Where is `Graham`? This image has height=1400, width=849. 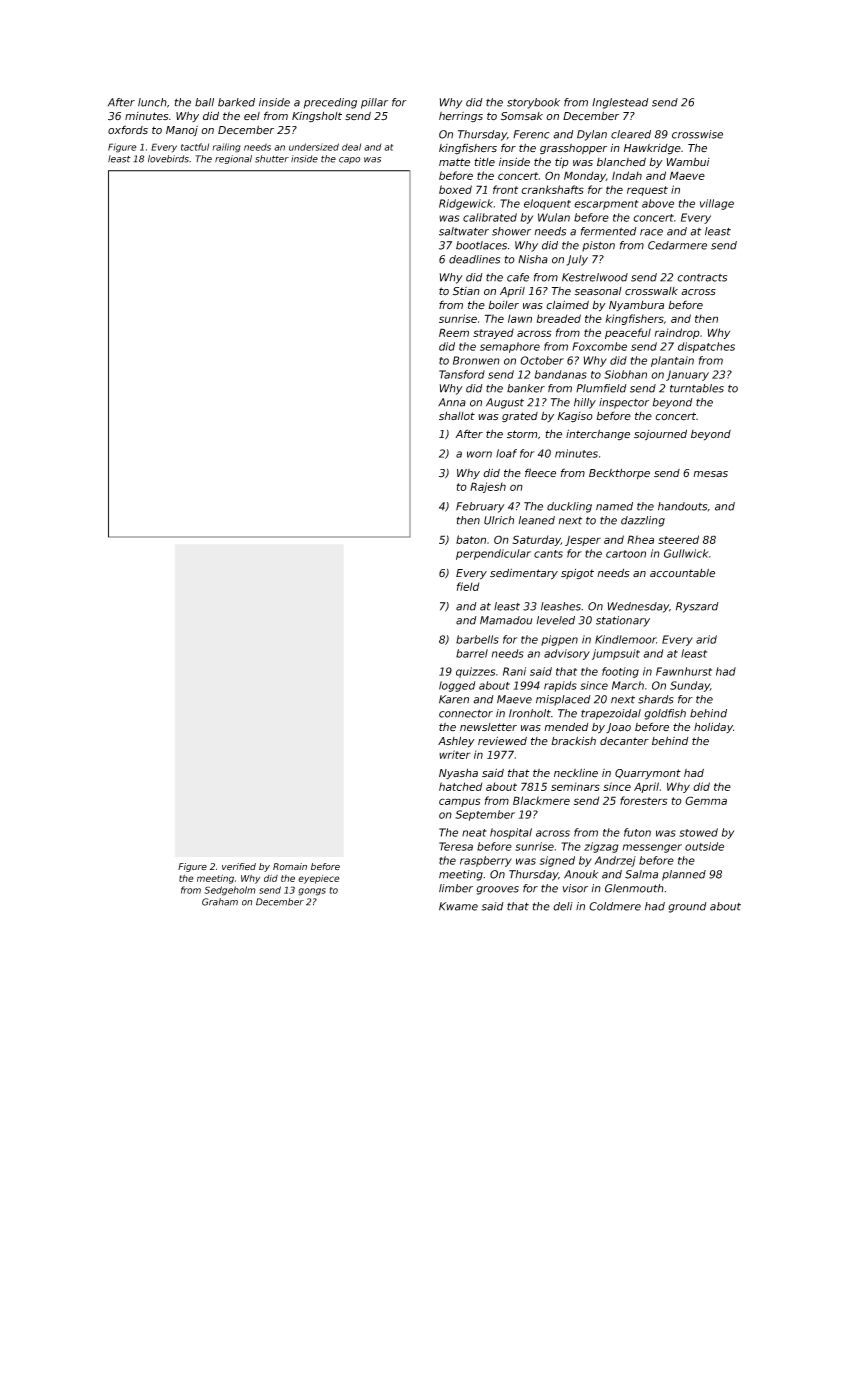
Graham is located at coordinates (220, 902).
